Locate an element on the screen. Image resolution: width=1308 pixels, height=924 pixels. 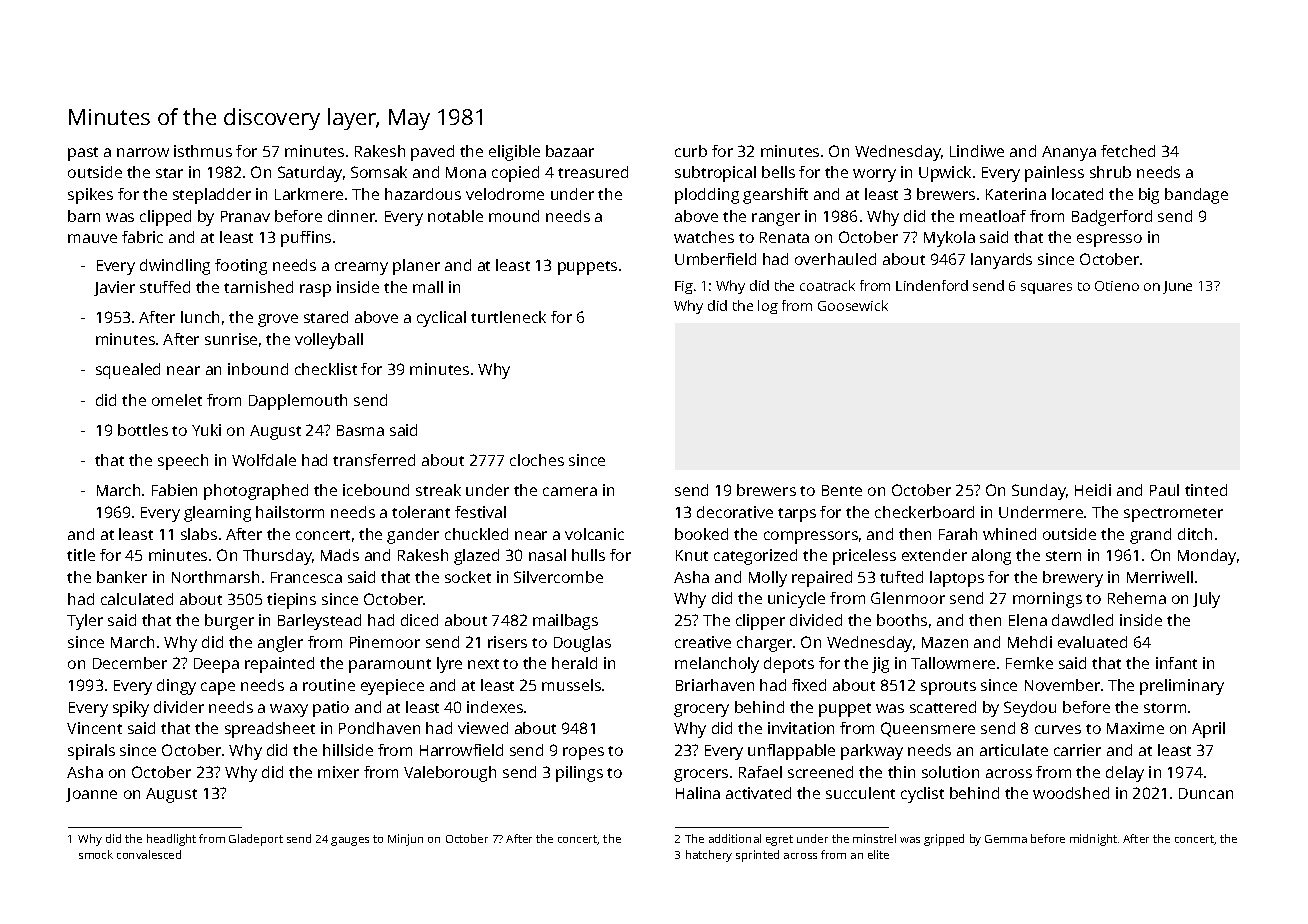
unicycle is located at coordinates (796, 600).
